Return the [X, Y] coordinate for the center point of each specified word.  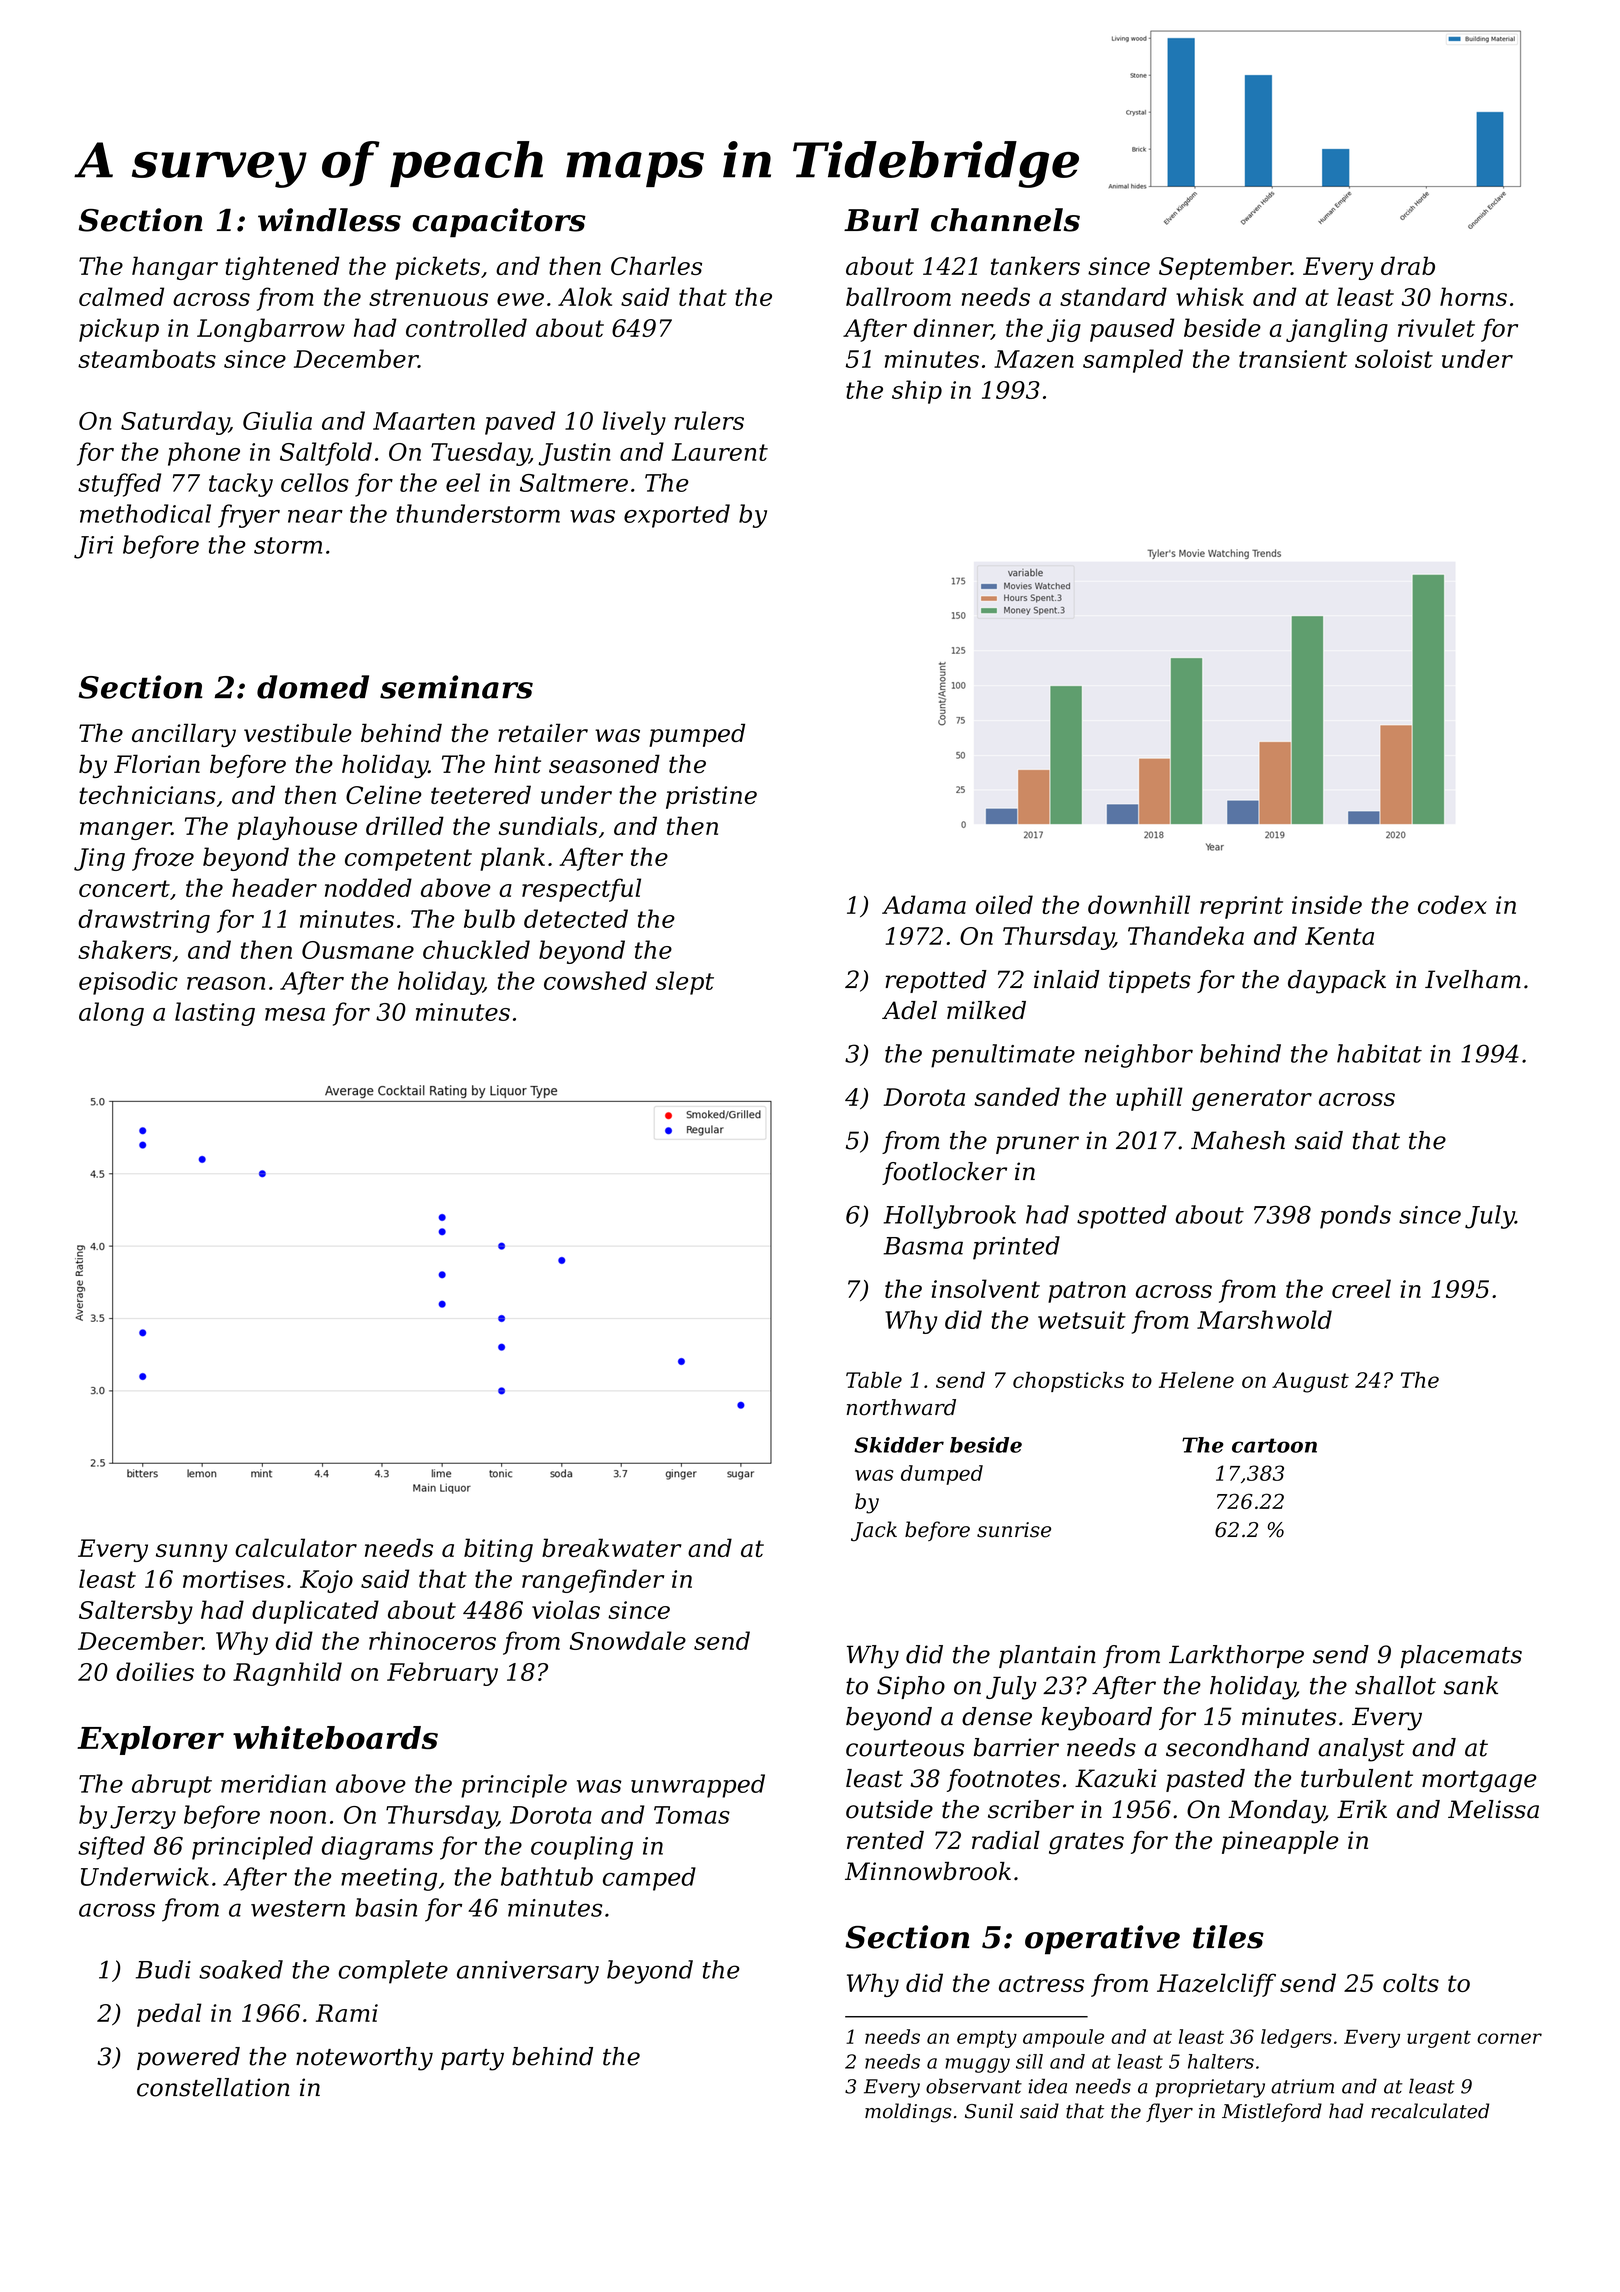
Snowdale [628, 1640]
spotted [1122, 1217]
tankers [1035, 265]
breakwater [612, 1547]
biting [498, 1550]
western [298, 1908]
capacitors [499, 223]
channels [1005, 220]
